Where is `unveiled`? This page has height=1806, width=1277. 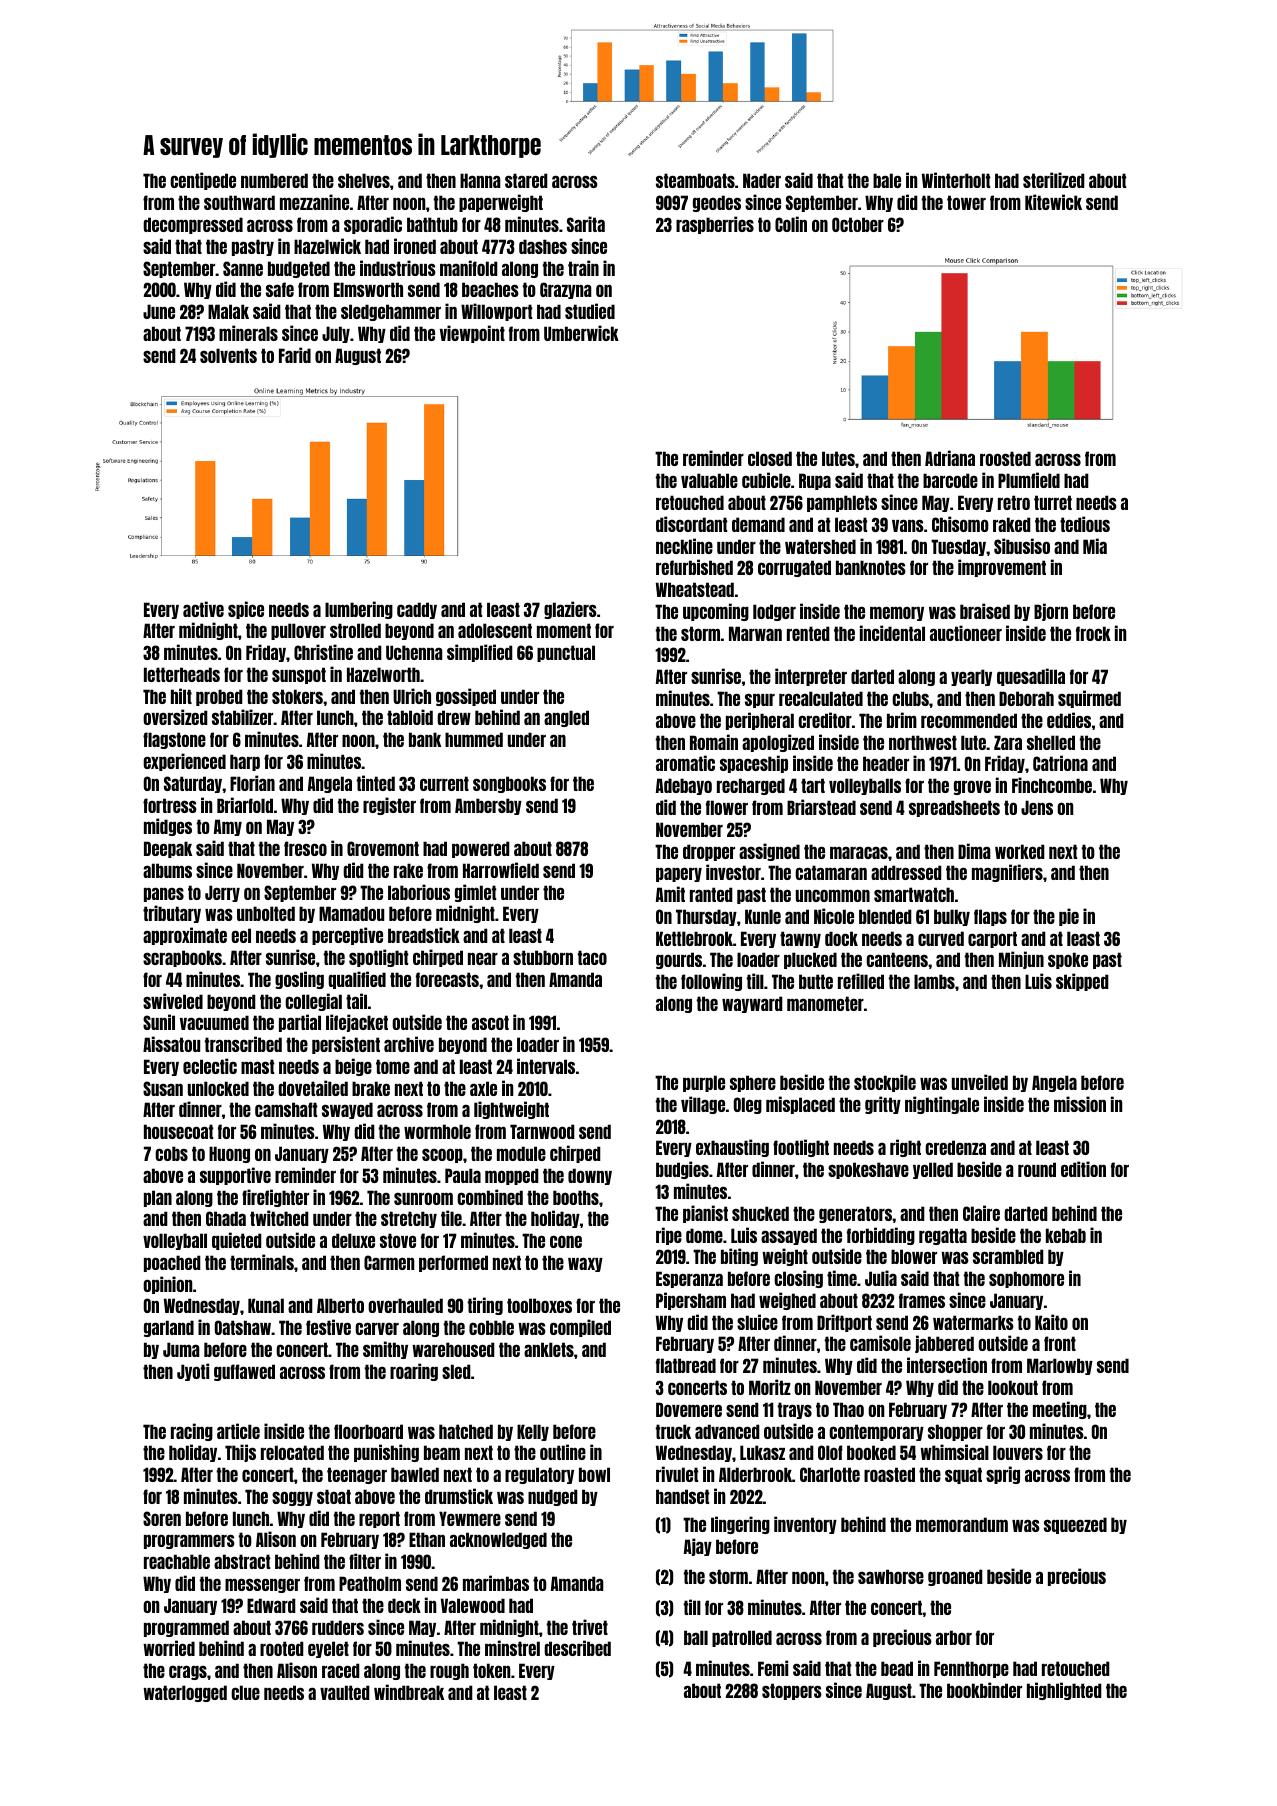
unveiled is located at coordinates (980, 1082).
